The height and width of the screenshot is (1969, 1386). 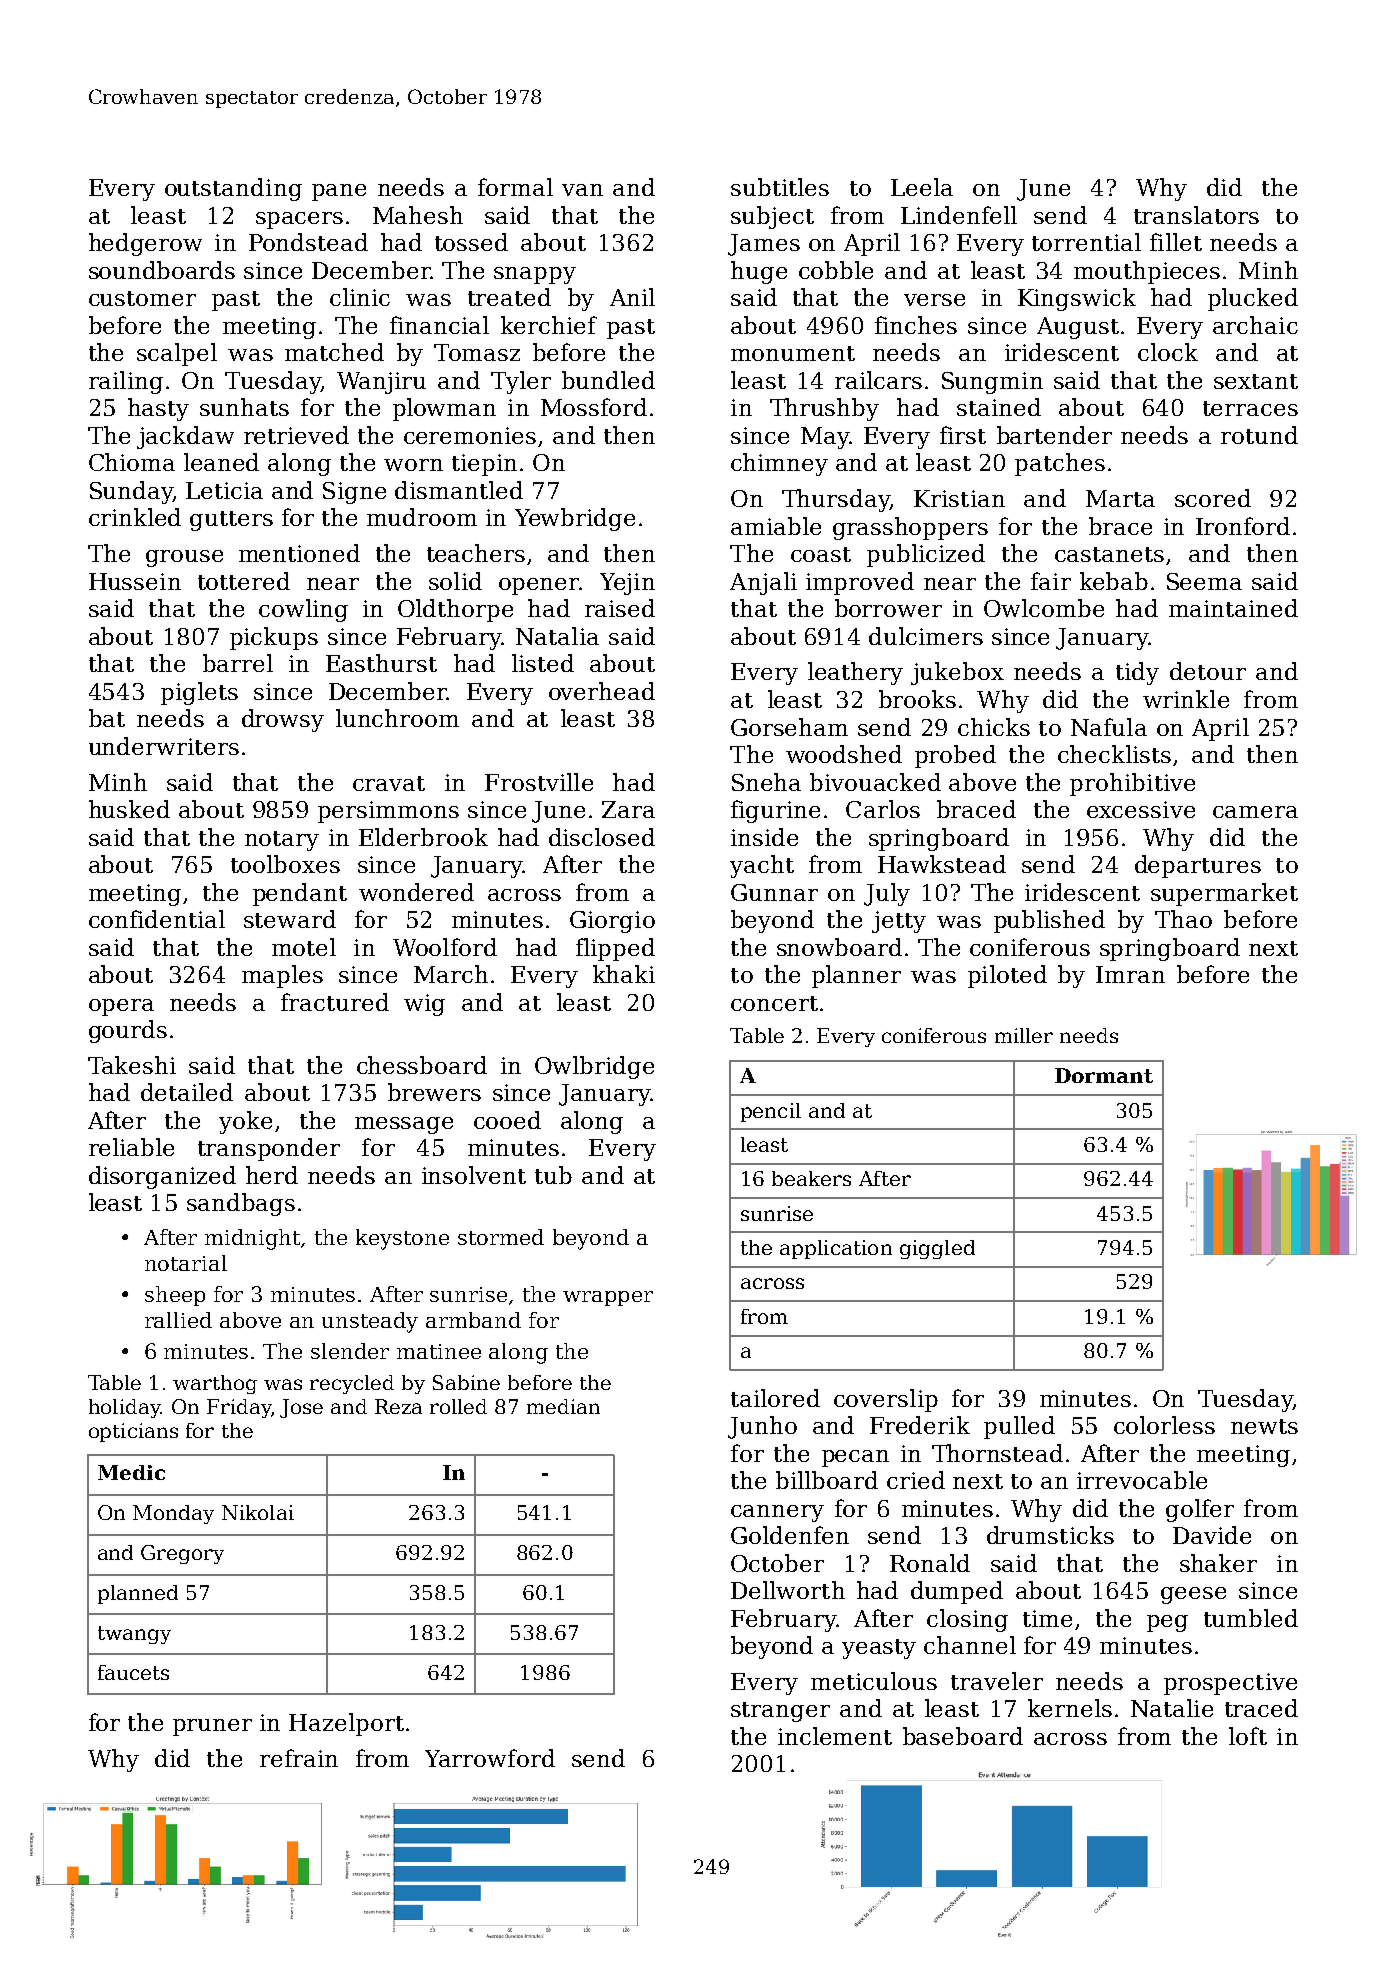 I want to click on Gunnar, so click(x=774, y=892).
